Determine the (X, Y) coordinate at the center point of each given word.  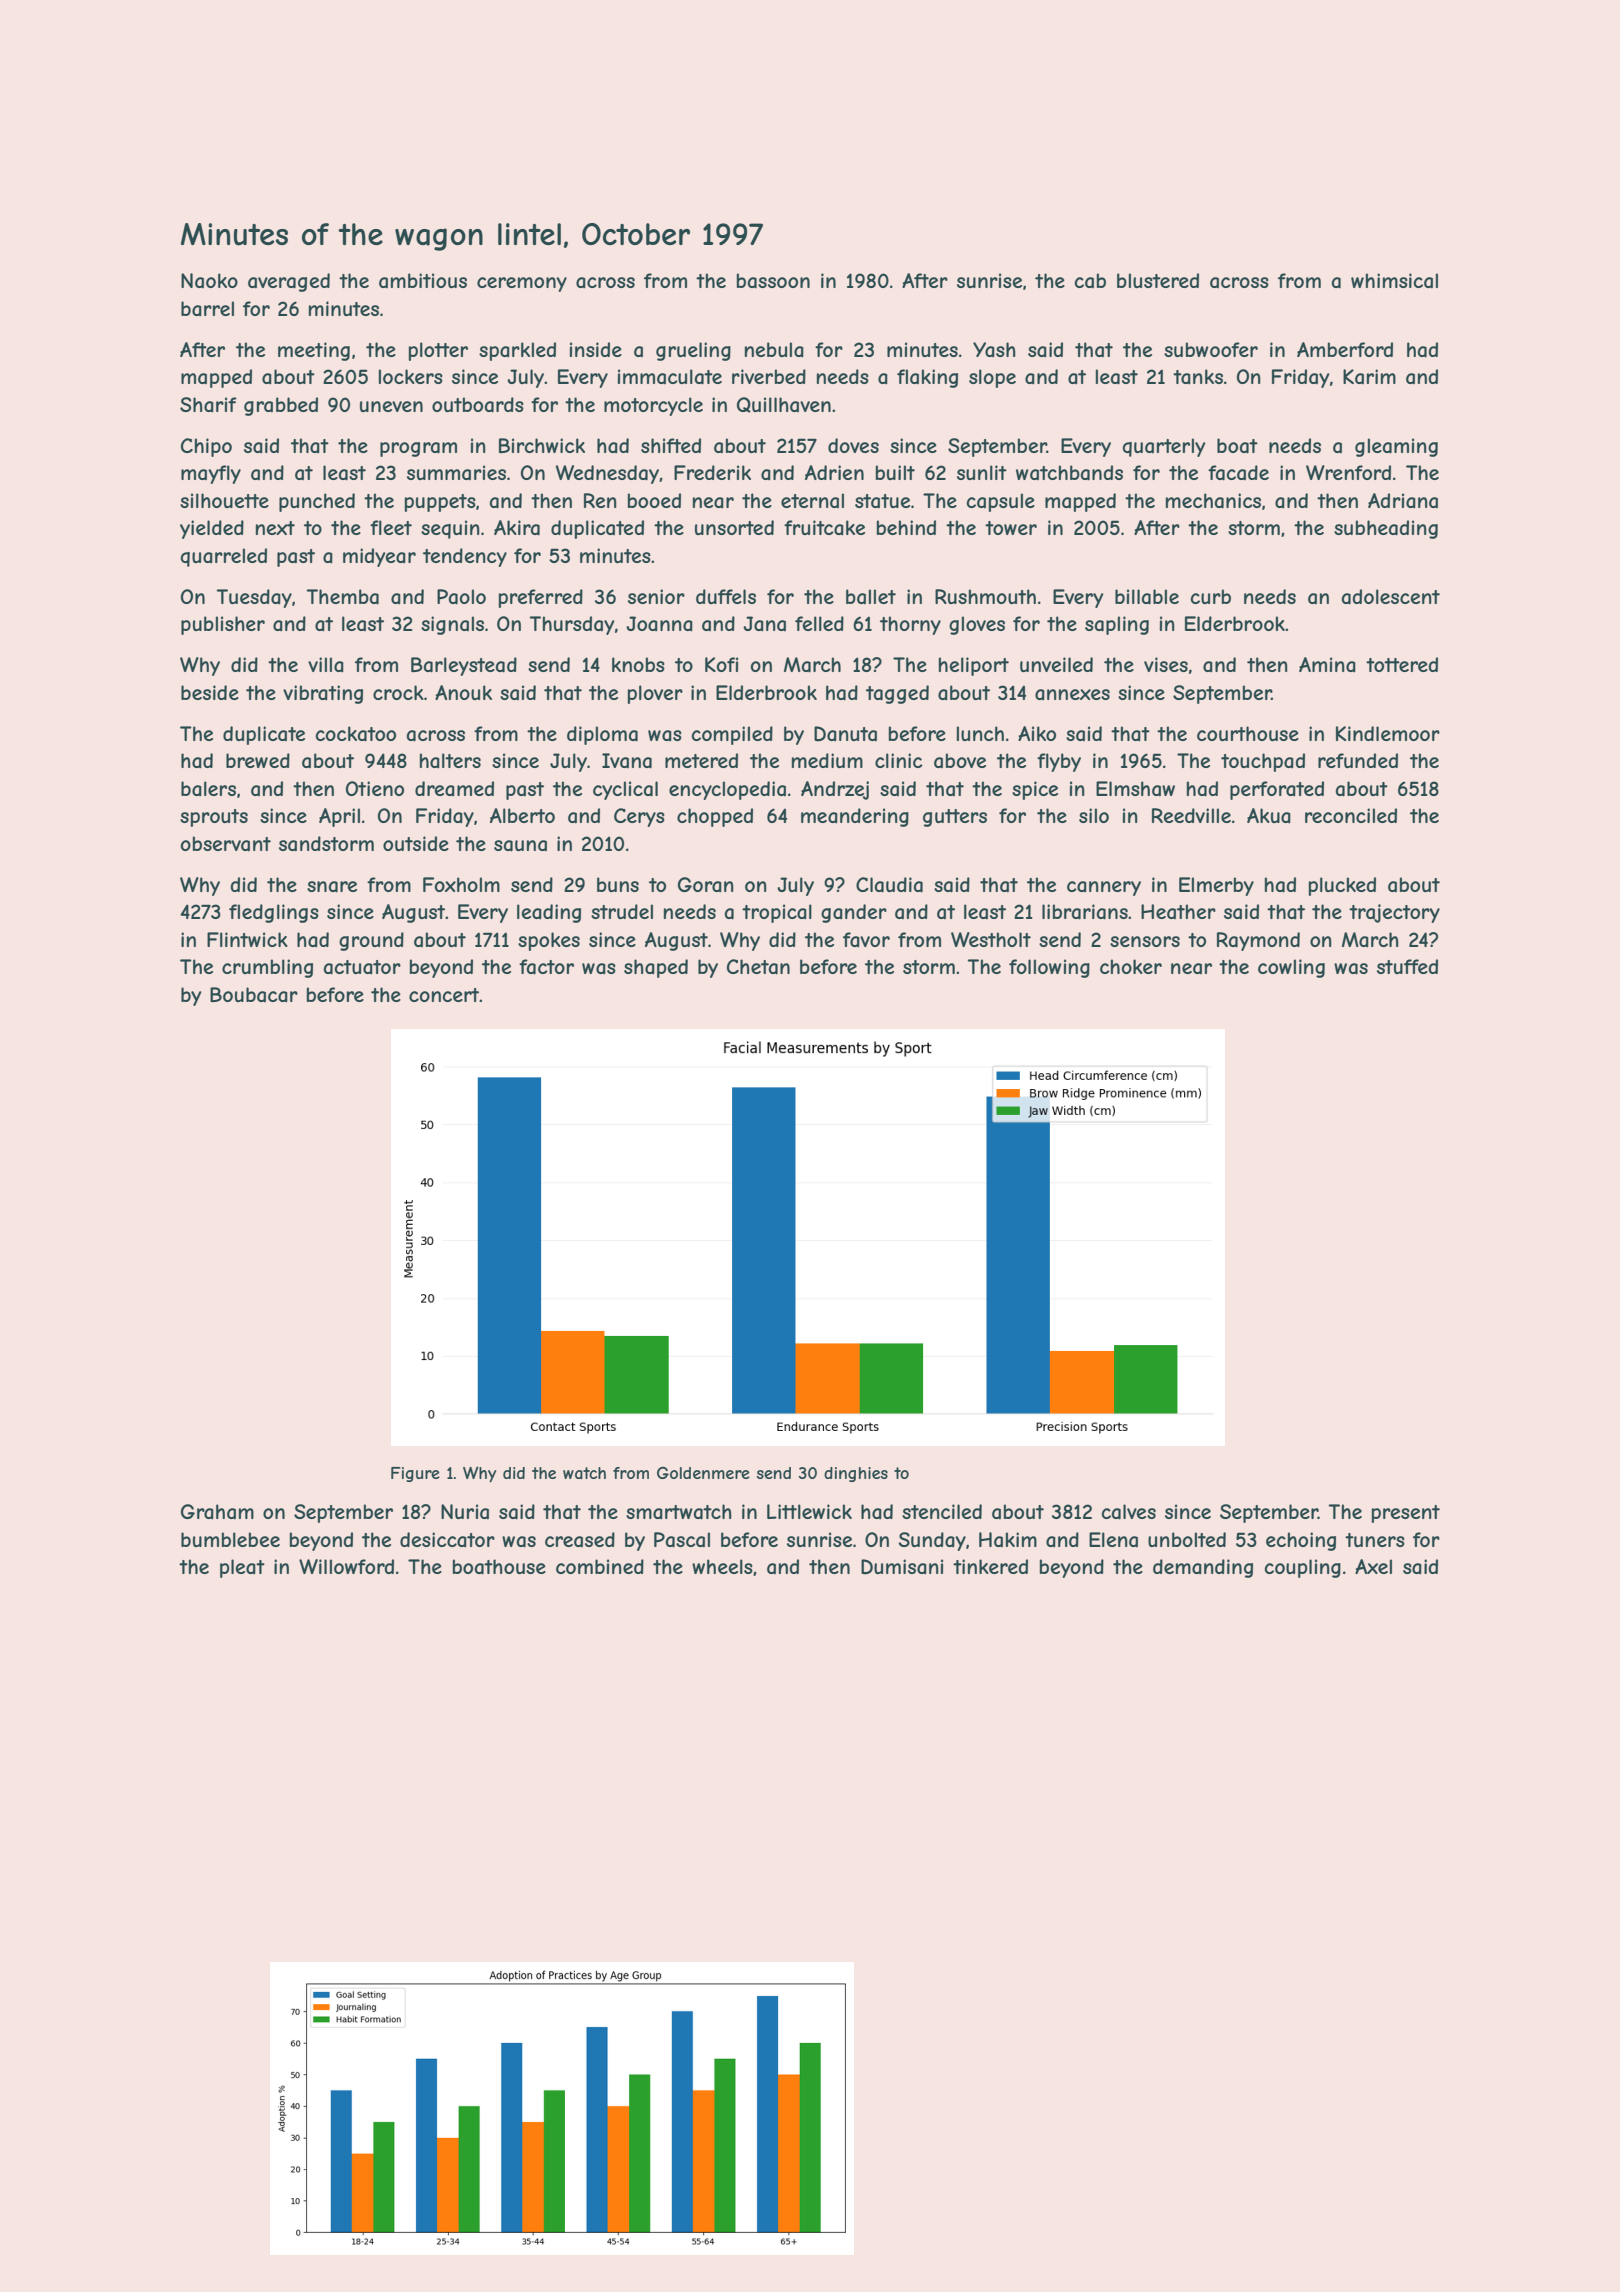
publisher (223, 625)
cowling (1291, 968)
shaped (656, 968)
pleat (242, 1568)
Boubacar (254, 995)
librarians (1085, 912)
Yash (994, 349)
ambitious (423, 281)
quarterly (1164, 447)
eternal (812, 501)
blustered (1158, 280)
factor (546, 967)
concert (444, 995)
